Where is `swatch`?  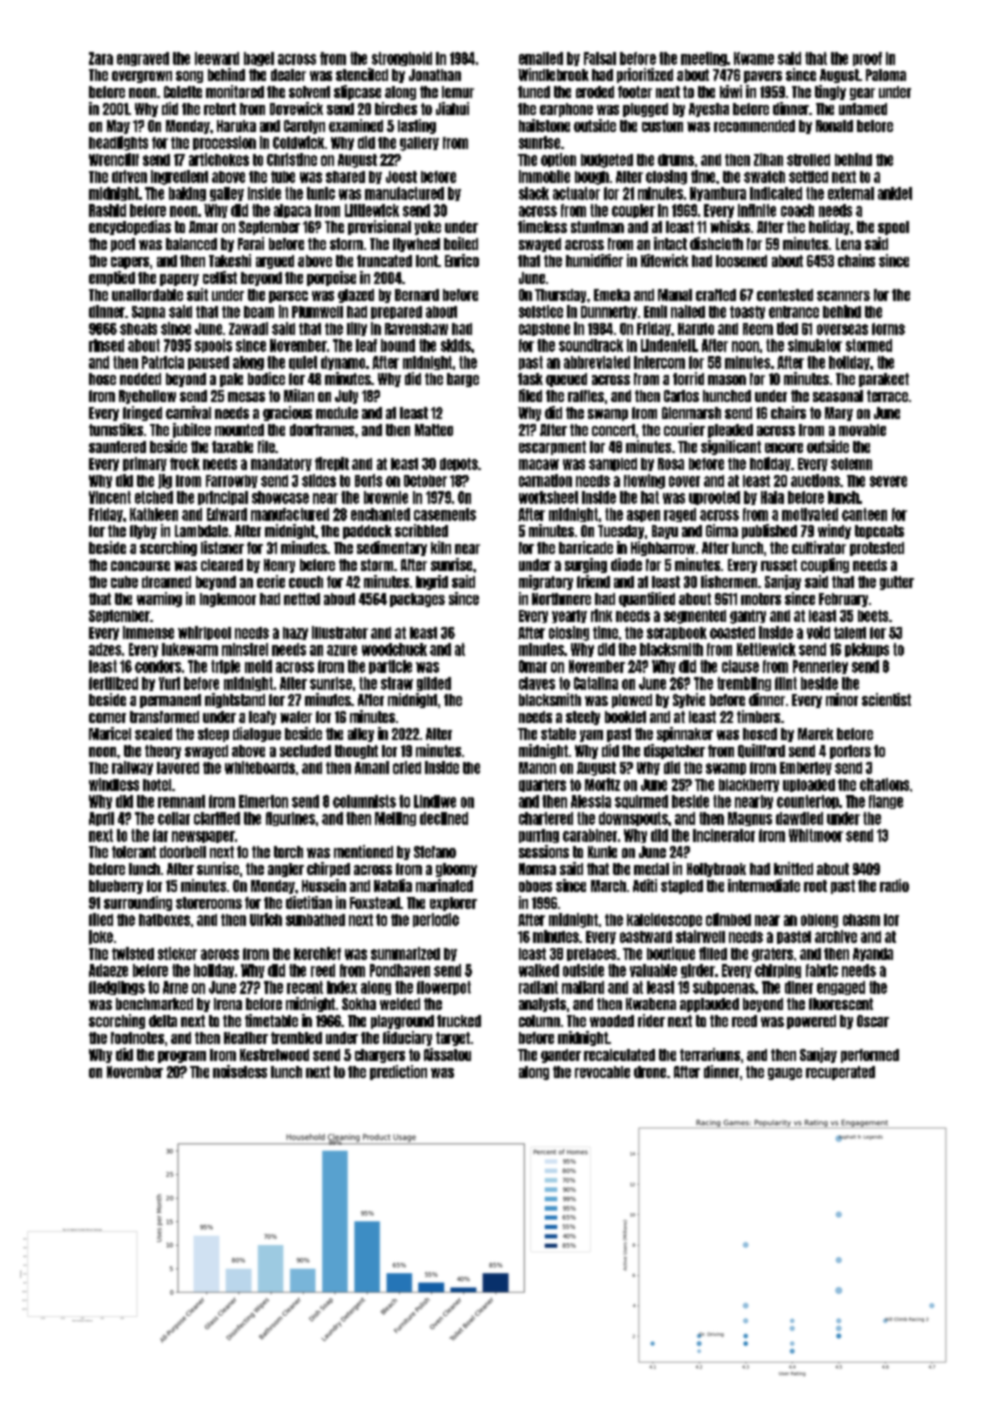
swatch is located at coordinates (764, 177).
